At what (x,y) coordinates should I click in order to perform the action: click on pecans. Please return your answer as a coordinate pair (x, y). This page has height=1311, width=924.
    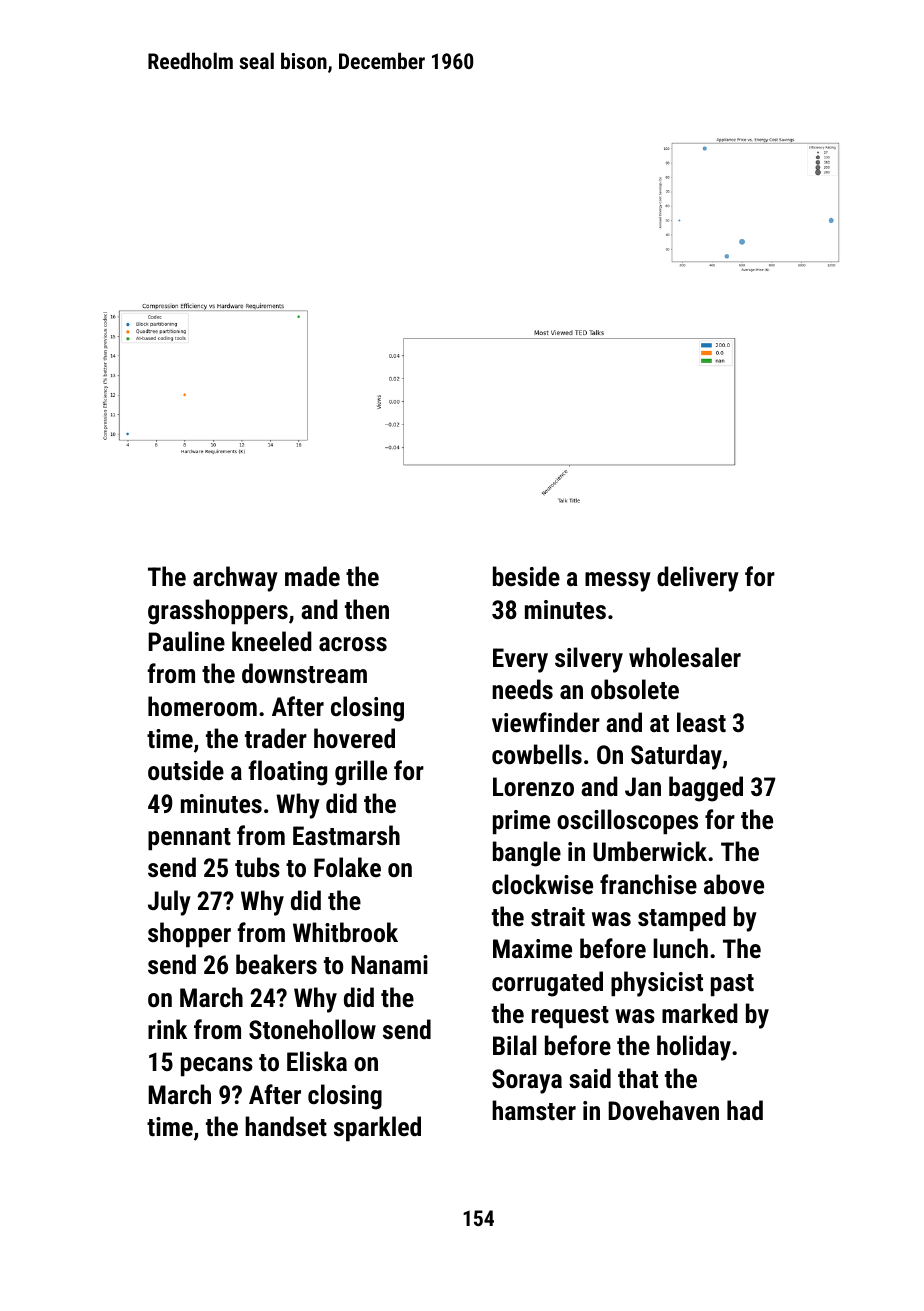
    Looking at the image, I should click on (217, 1067).
